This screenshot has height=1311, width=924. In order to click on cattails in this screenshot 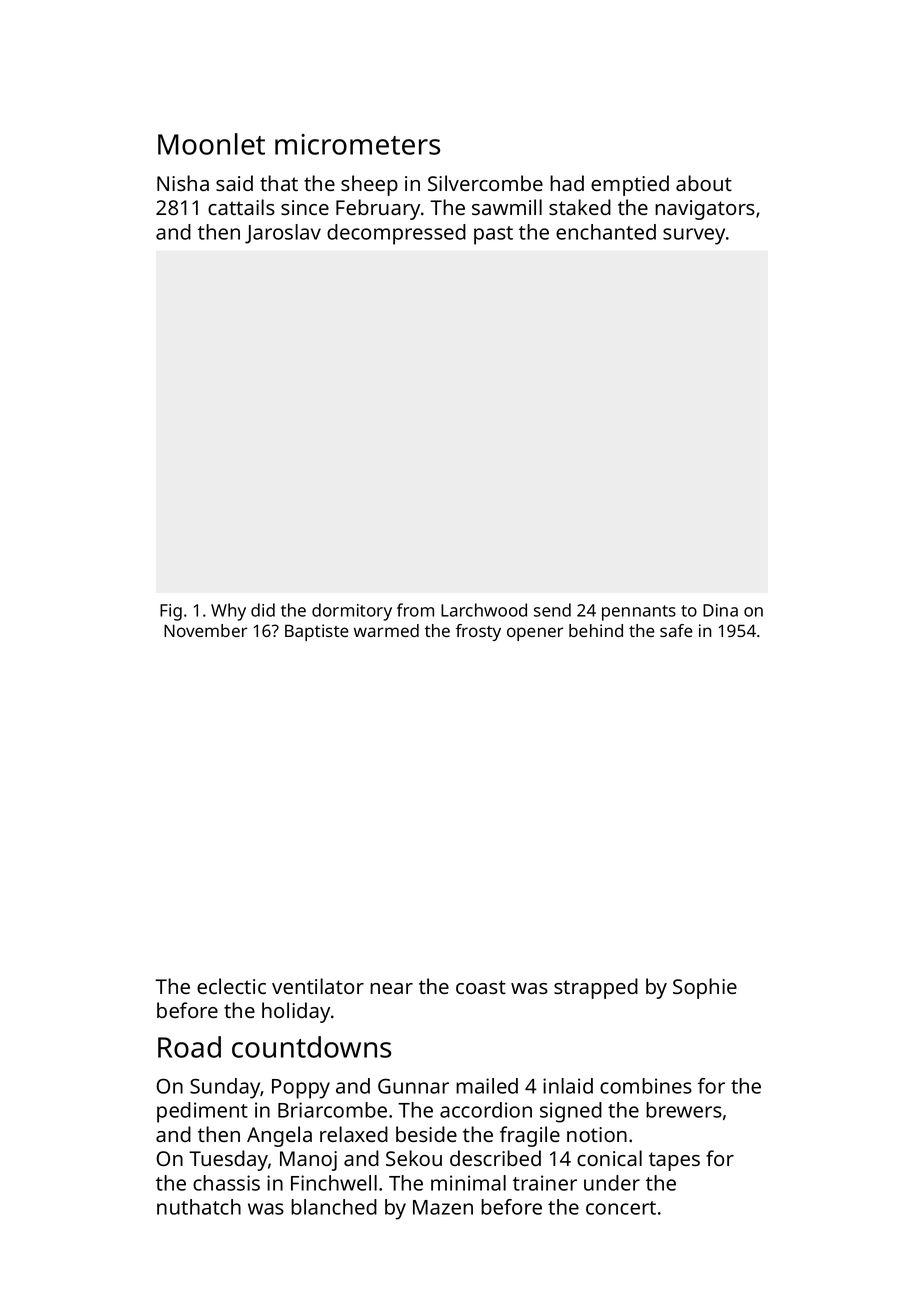, I will do `click(241, 207)`.
